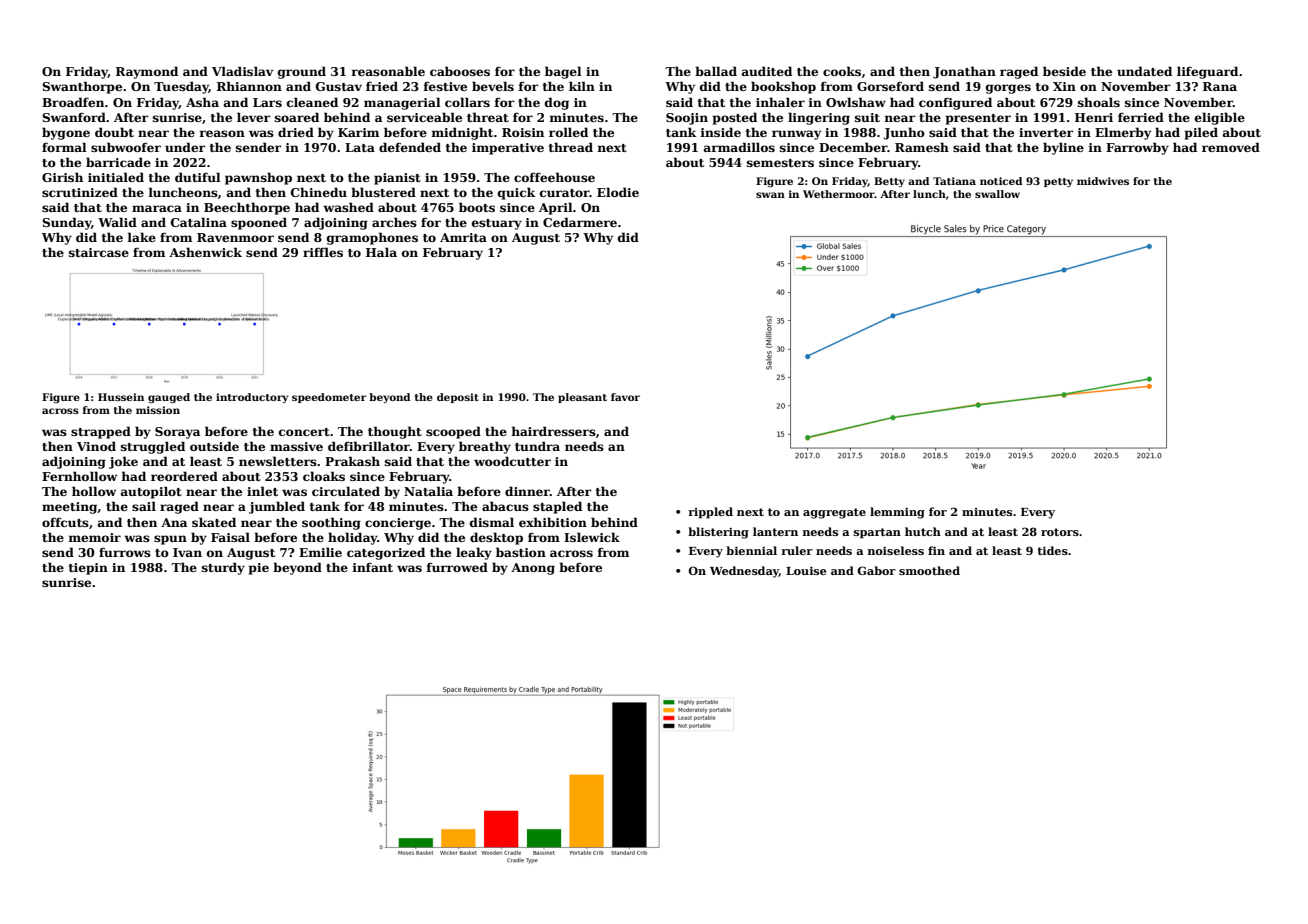 The image size is (1308, 924). What do you see at coordinates (751, 550) in the screenshot?
I see `biennial` at bounding box center [751, 550].
